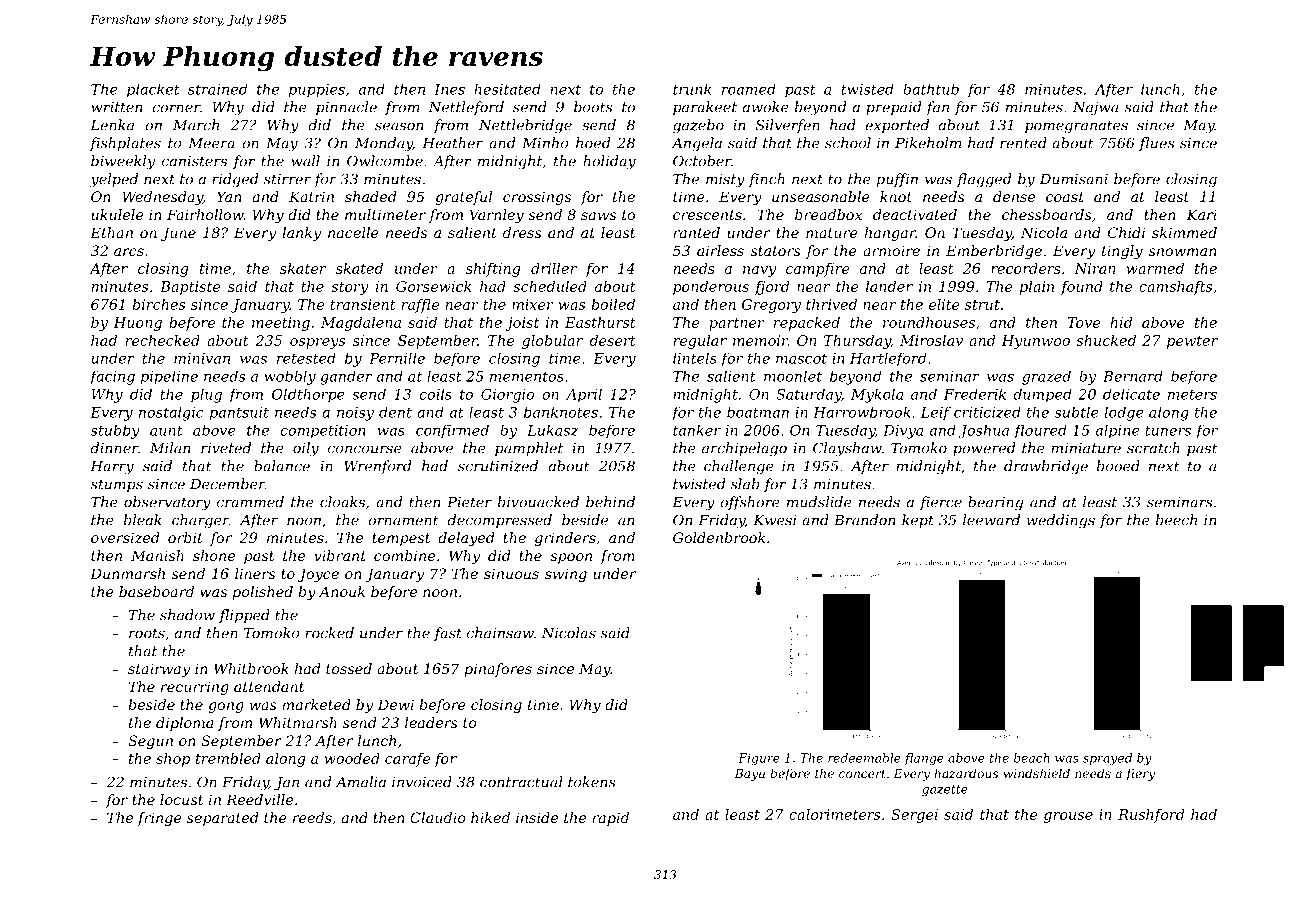 Image resolution: width=1308 pixels, height=924 pixels. What do you see at coordinates (1153, 448) in the screenshot?
I see `scratch` at bounding box center [1153, 448].
